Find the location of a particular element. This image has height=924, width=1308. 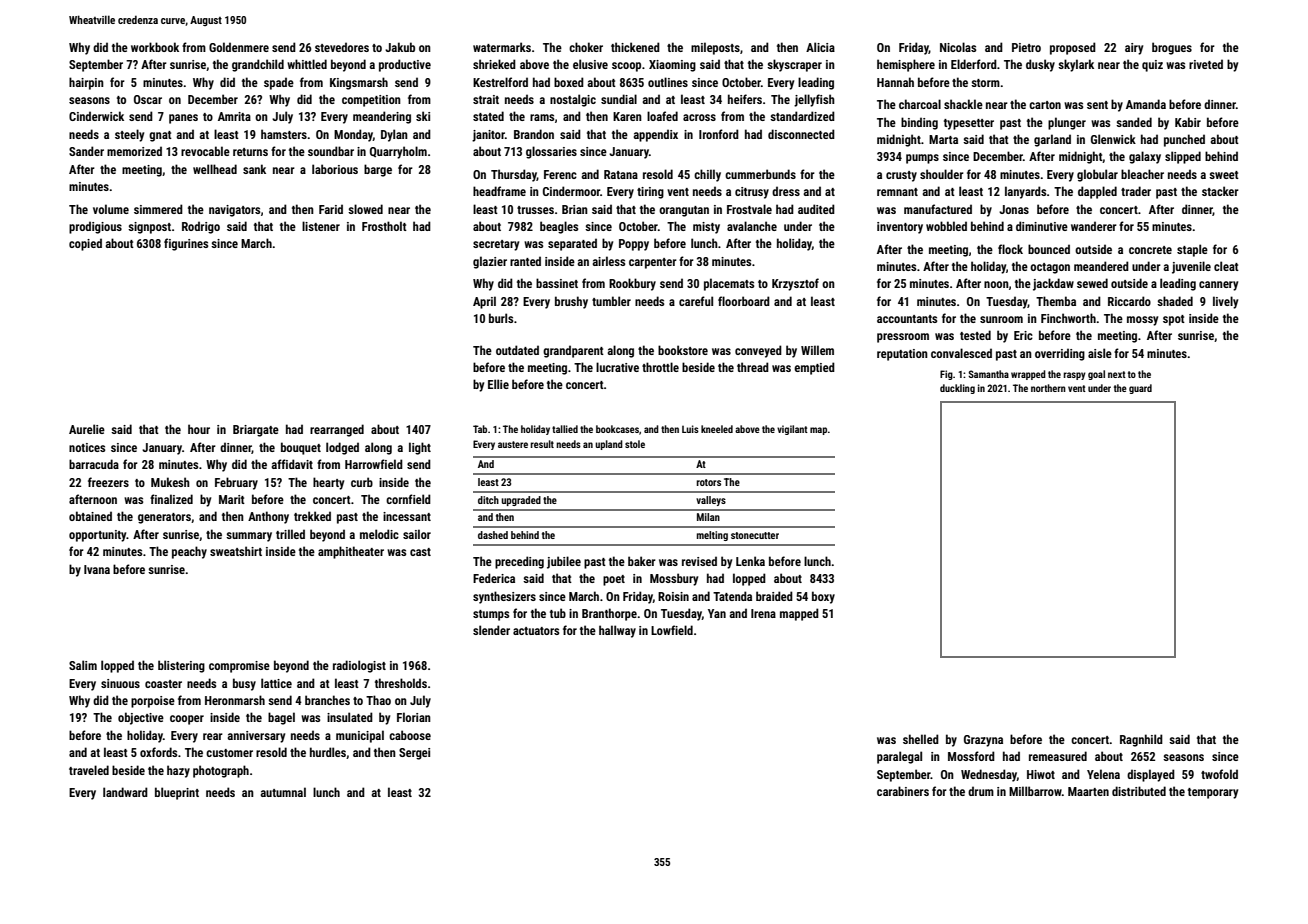

light is located at coordinates (420, 448).
